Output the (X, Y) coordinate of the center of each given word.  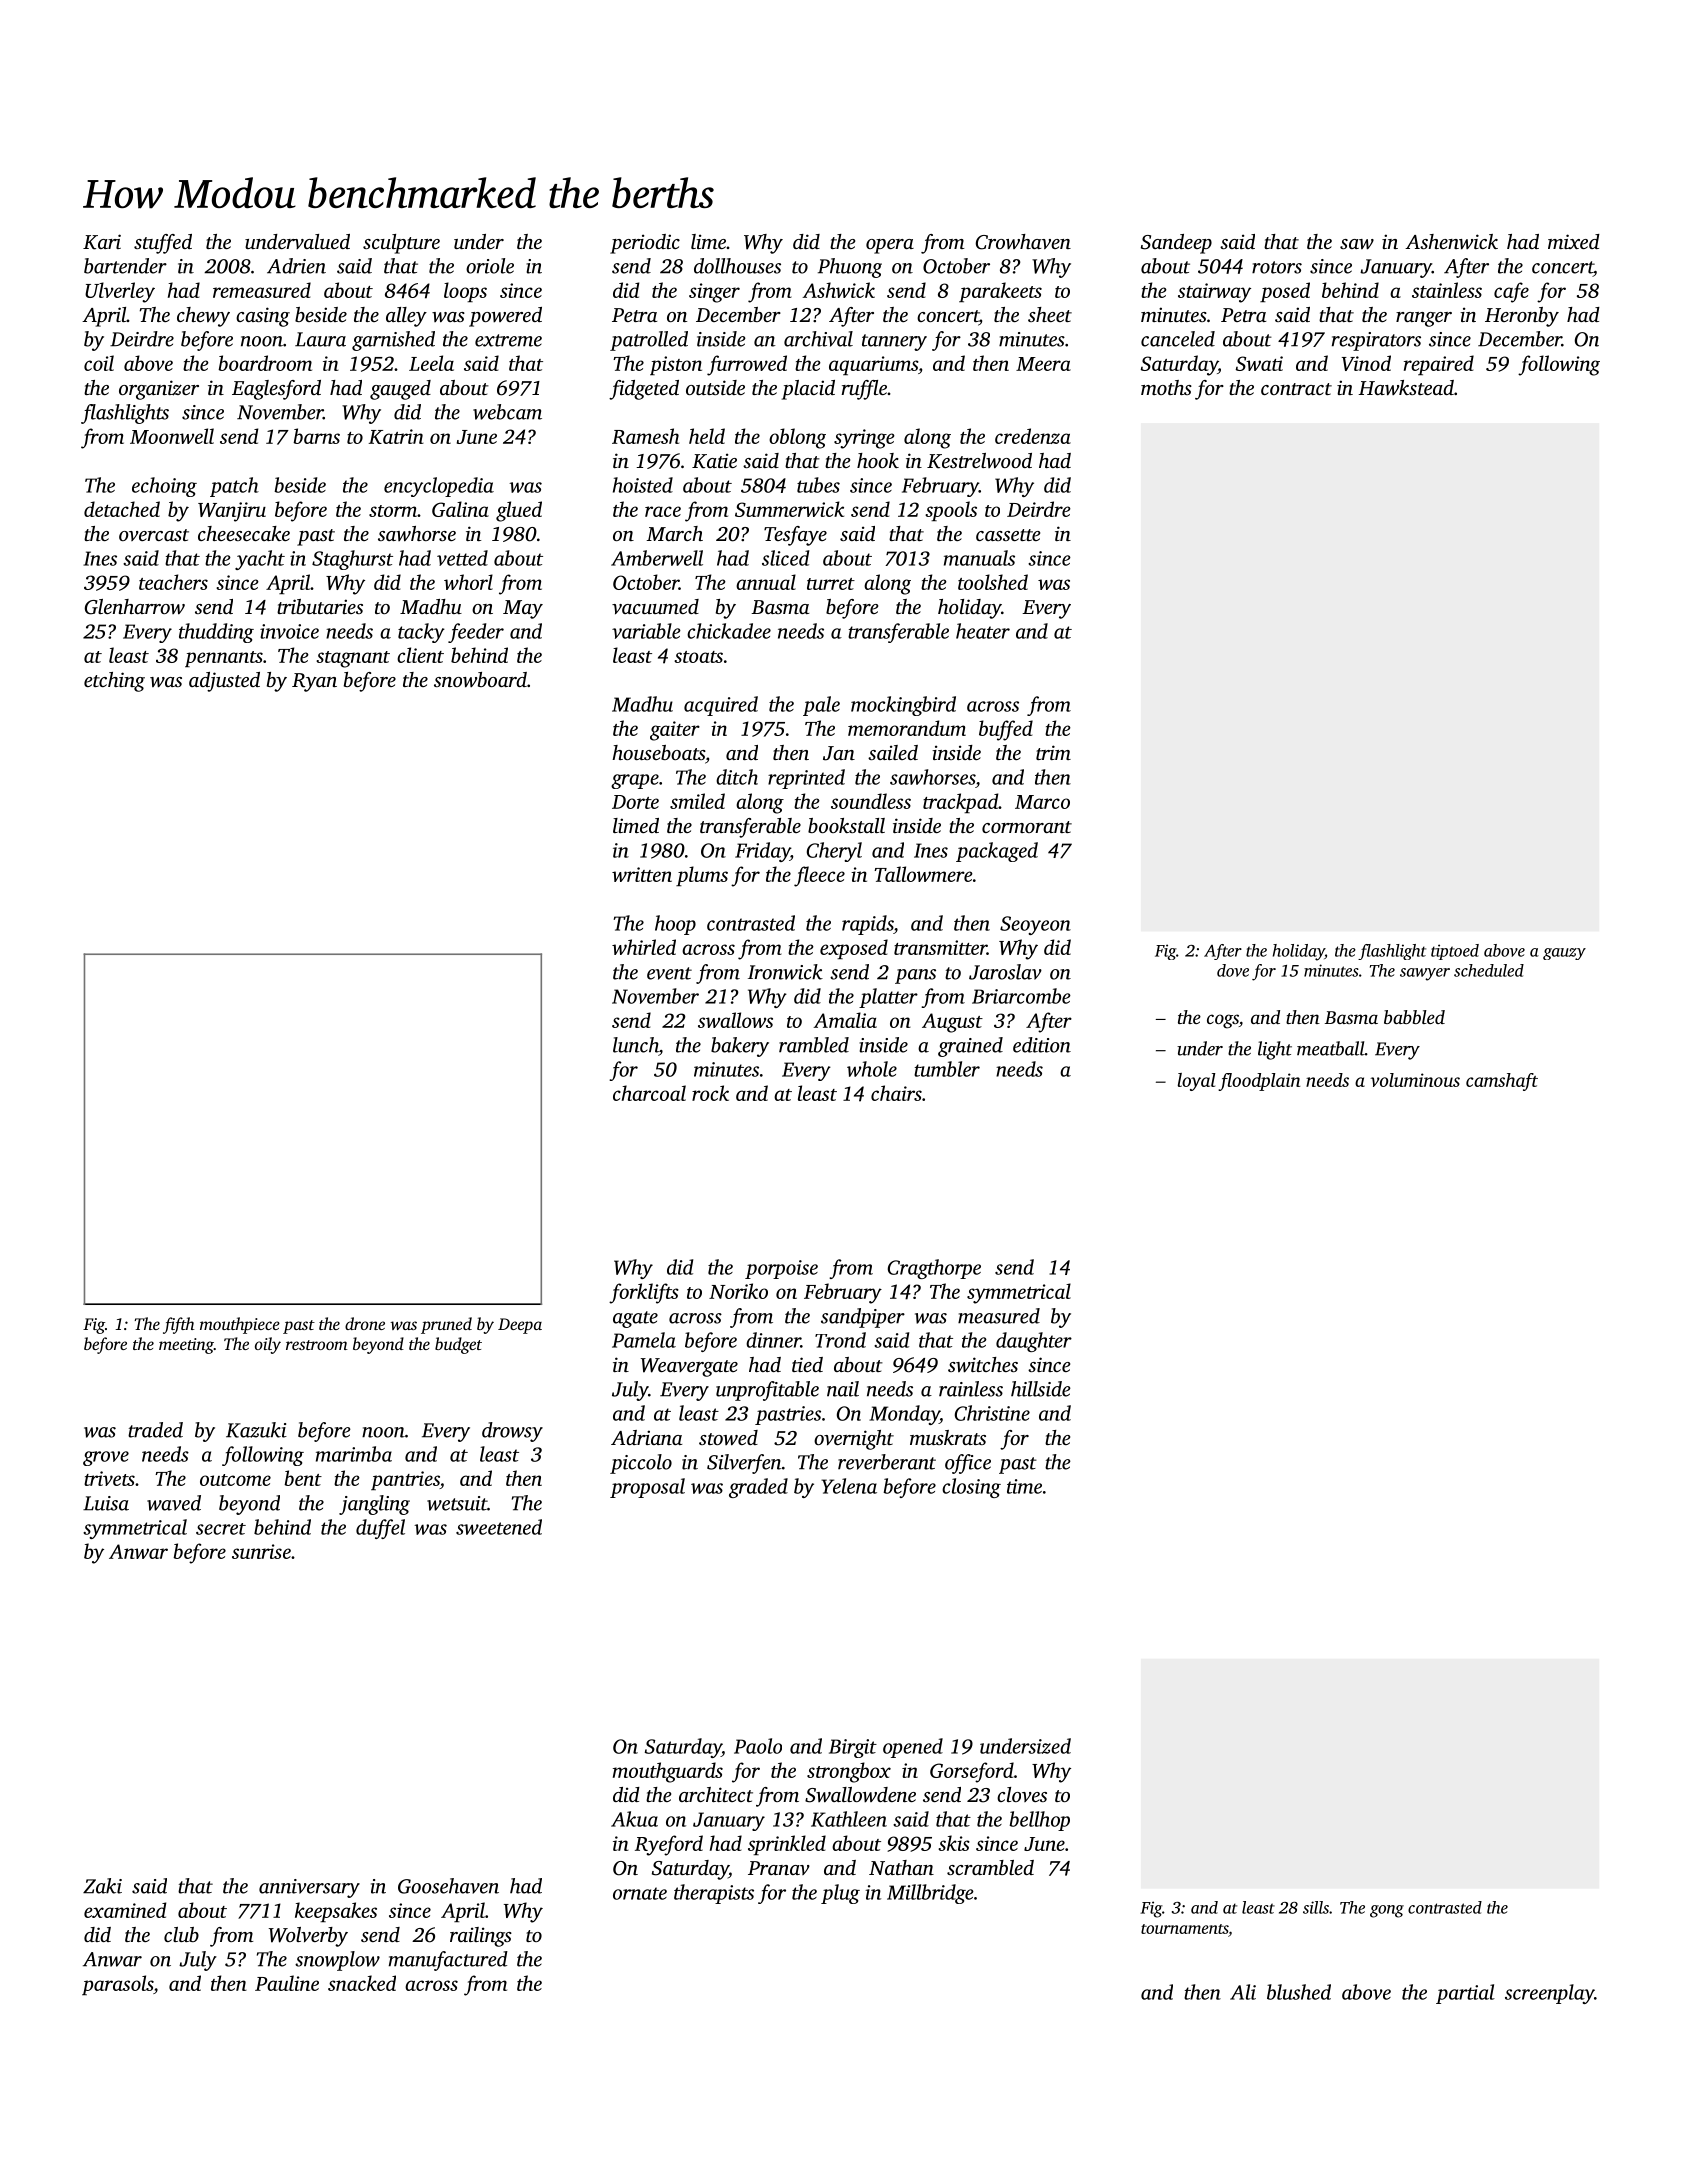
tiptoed (1455, 952)
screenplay (1550, 1994)
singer (714, 293)
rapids (867, 925)
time (1024, 1486)
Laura (320, 339)
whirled (644, 947)
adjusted (224, 682)
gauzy (1564, 954)
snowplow (337, 1961)
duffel (380, 1529)
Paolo (758, 1746)
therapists (714, 1894)
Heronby (1522, 317)
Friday (762, 852)
